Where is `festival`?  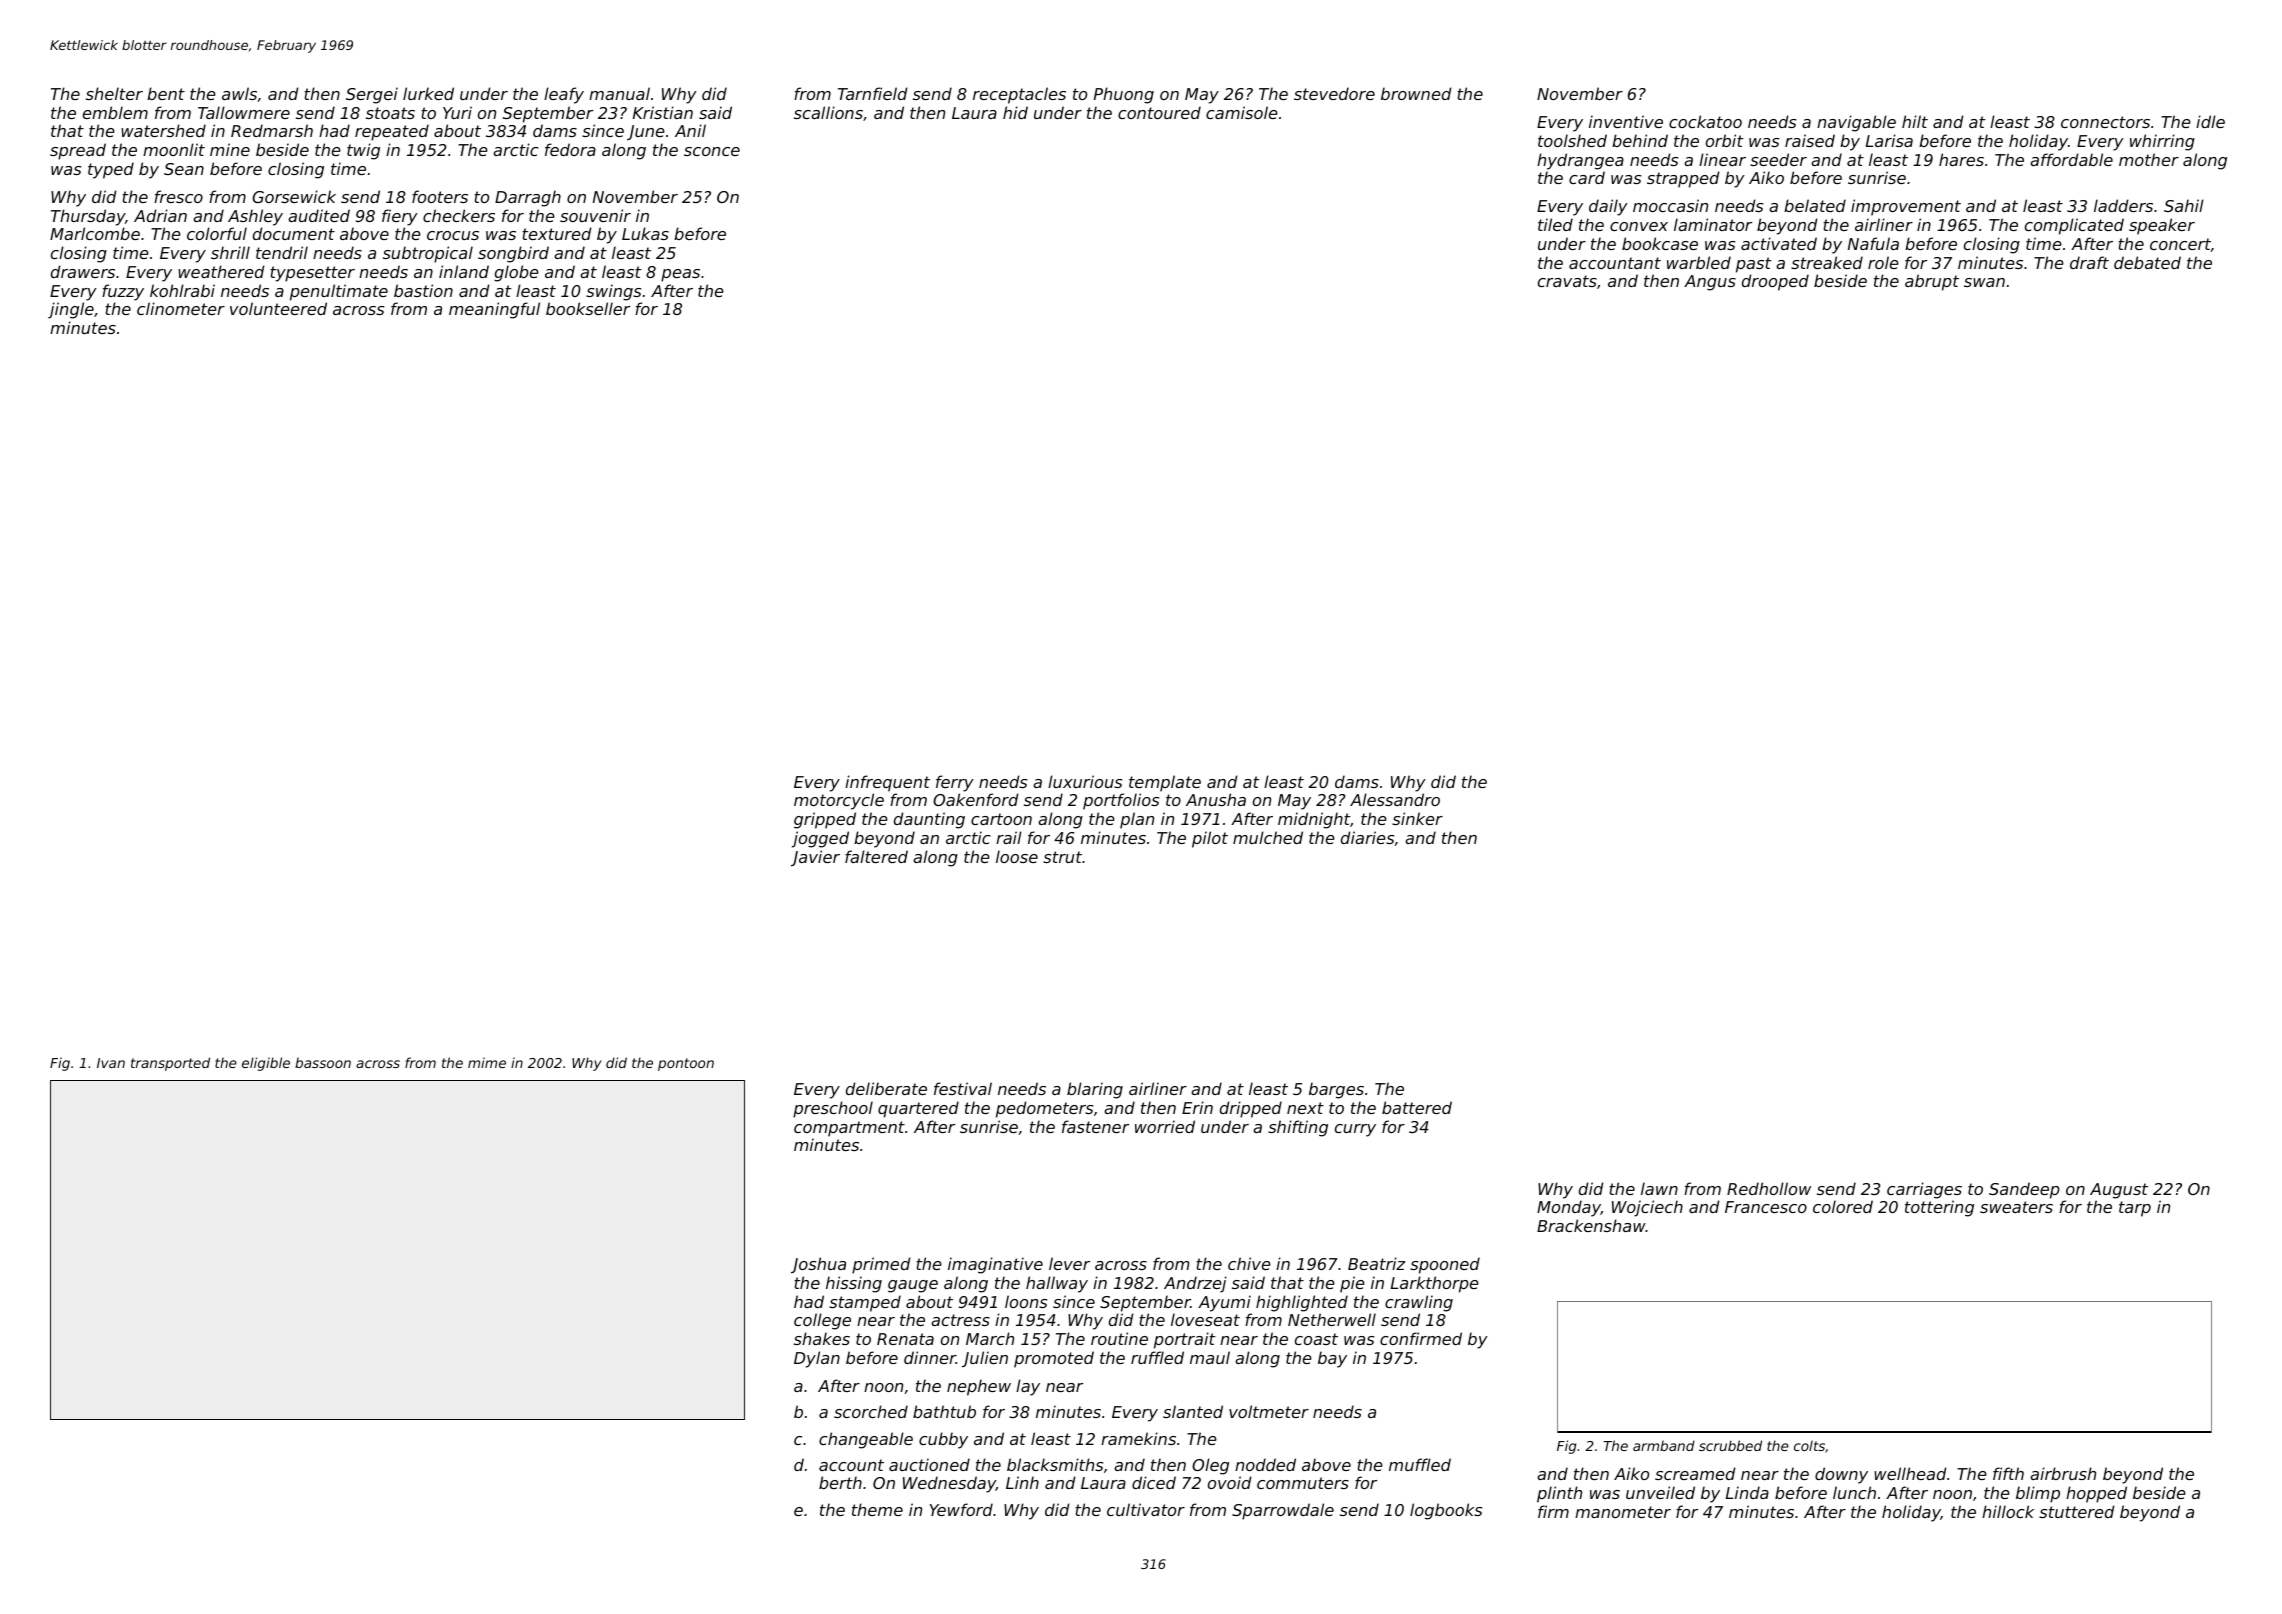 festival is located at coordinates (963, 1088).
